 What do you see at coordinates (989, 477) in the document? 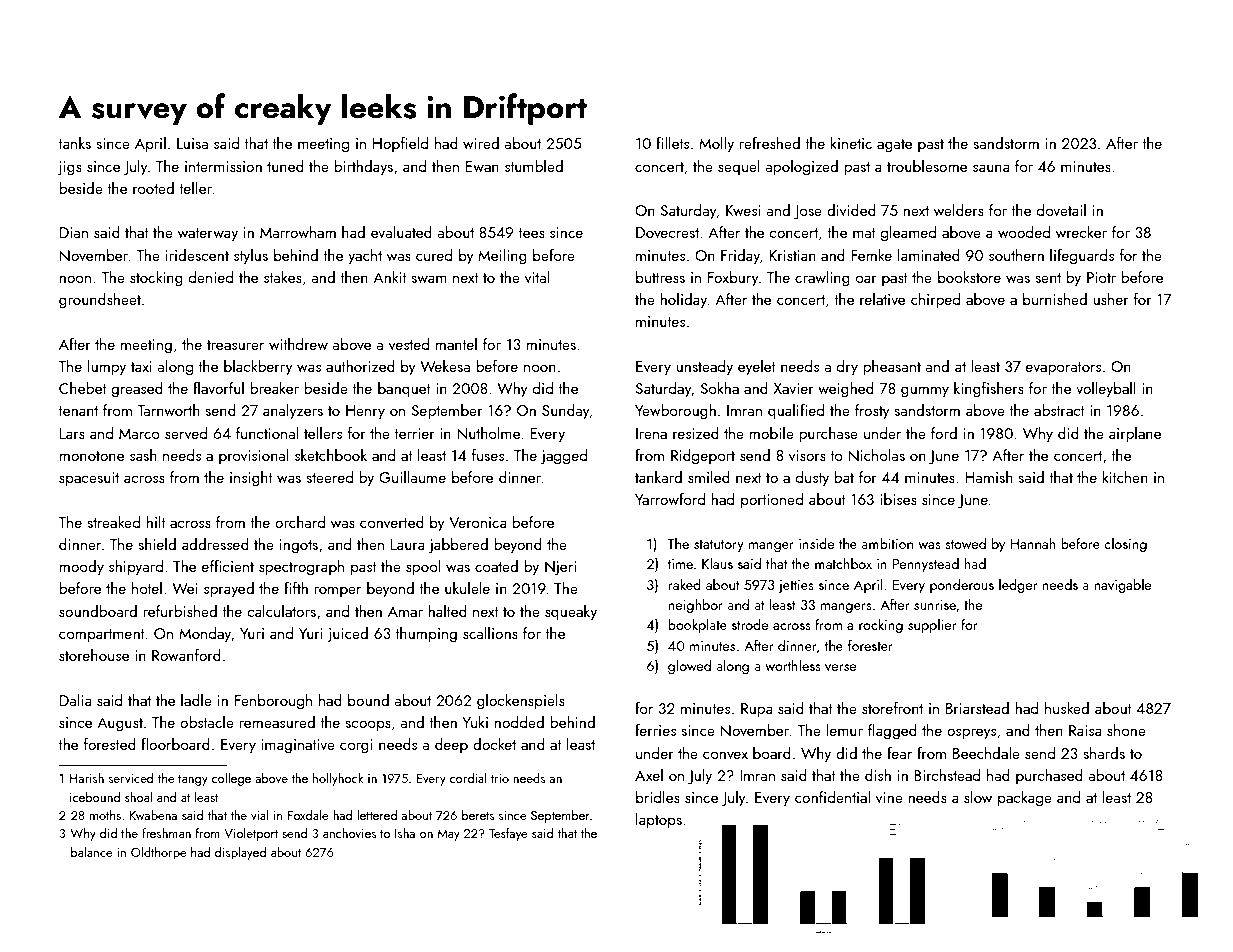
I see `Hamish` at bounding box center [989, 477].
